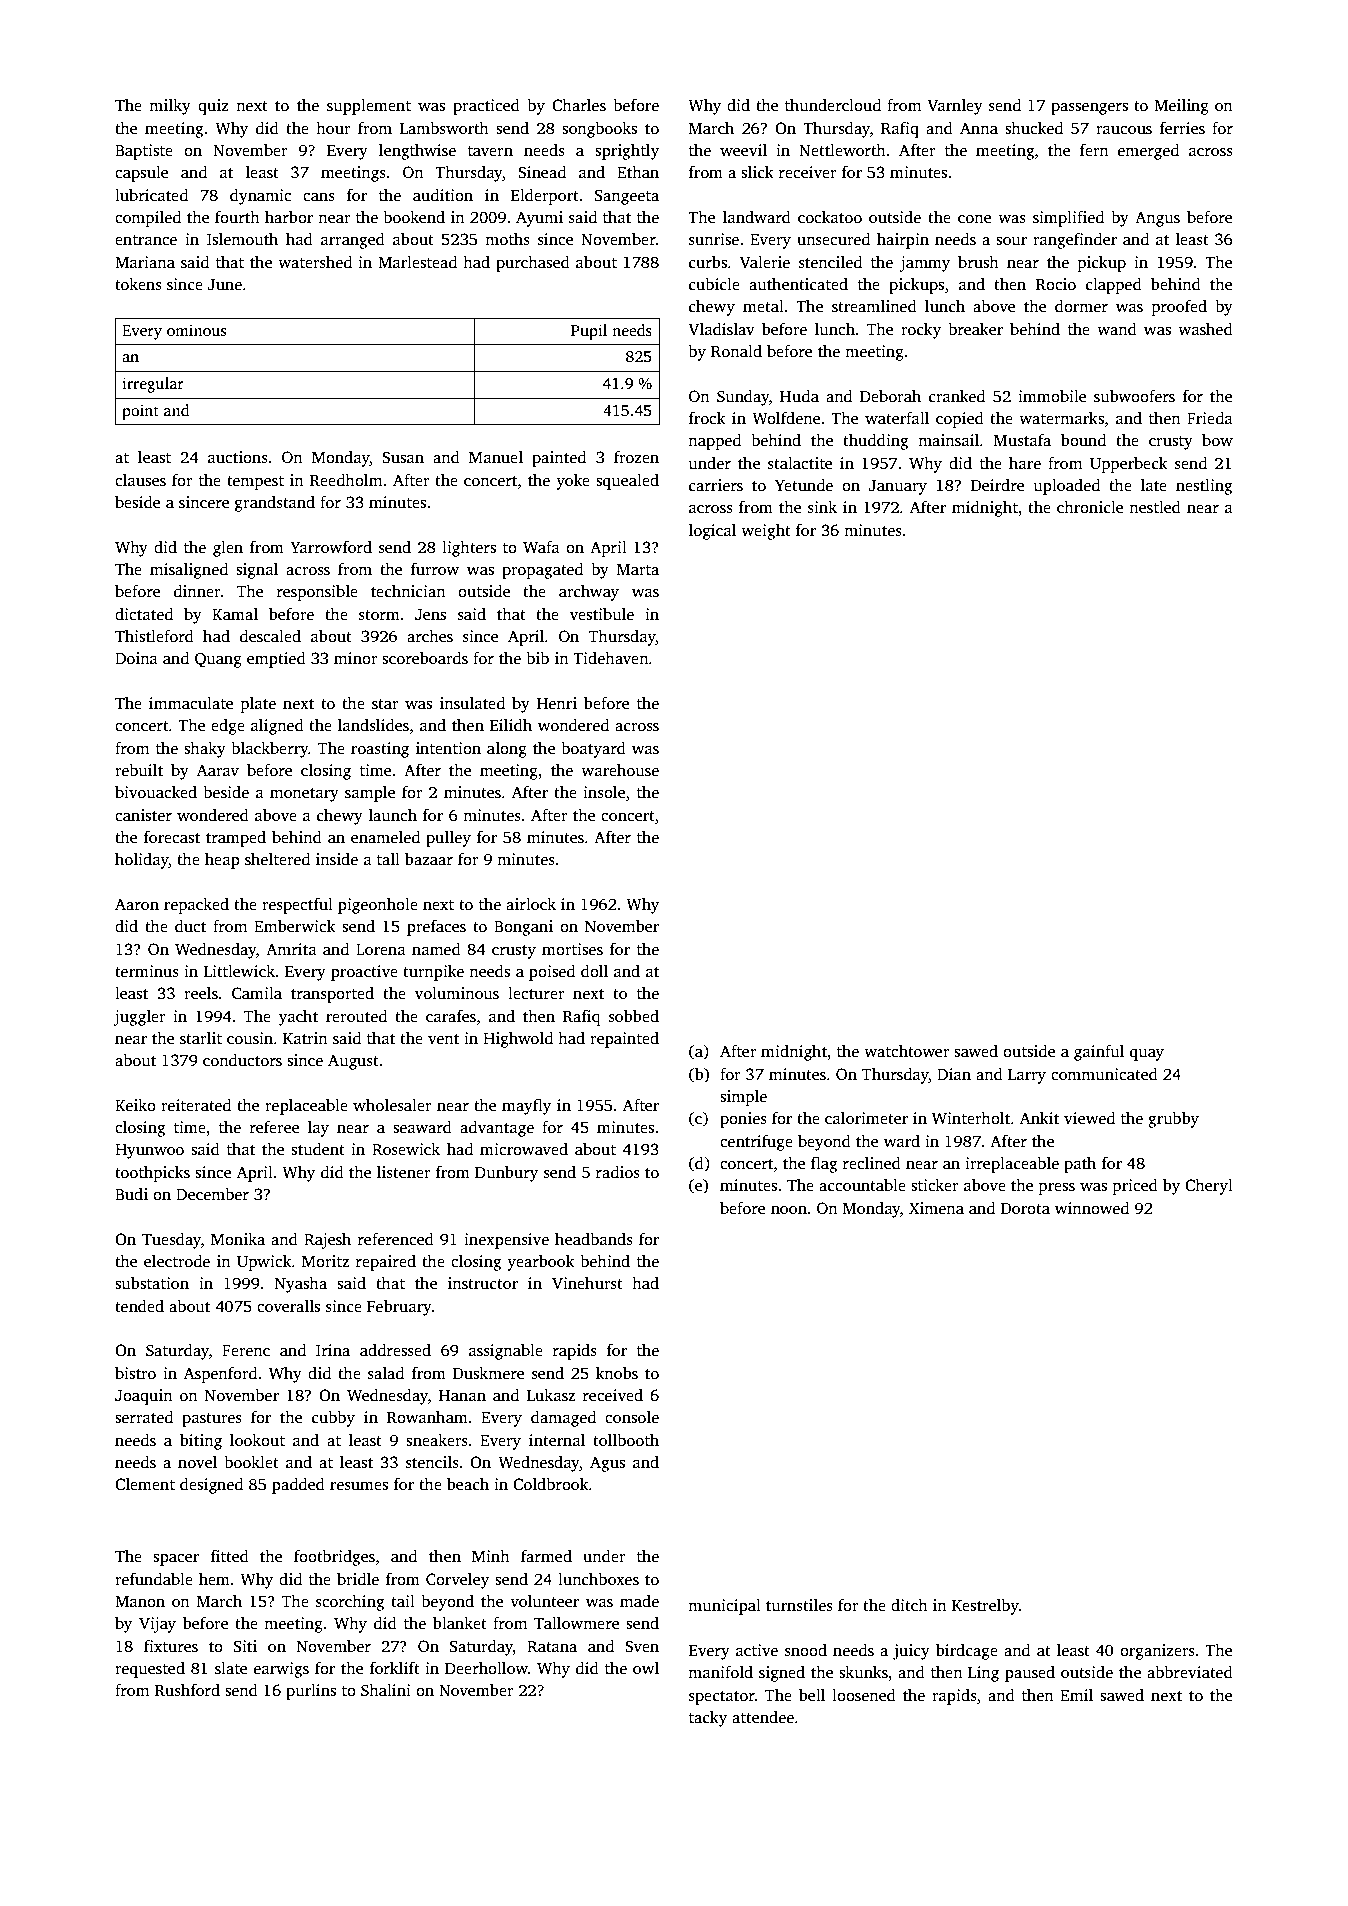 The width and height of the screenshot is (1348, 1906). I want to click on Charles, so click(579, 105).
